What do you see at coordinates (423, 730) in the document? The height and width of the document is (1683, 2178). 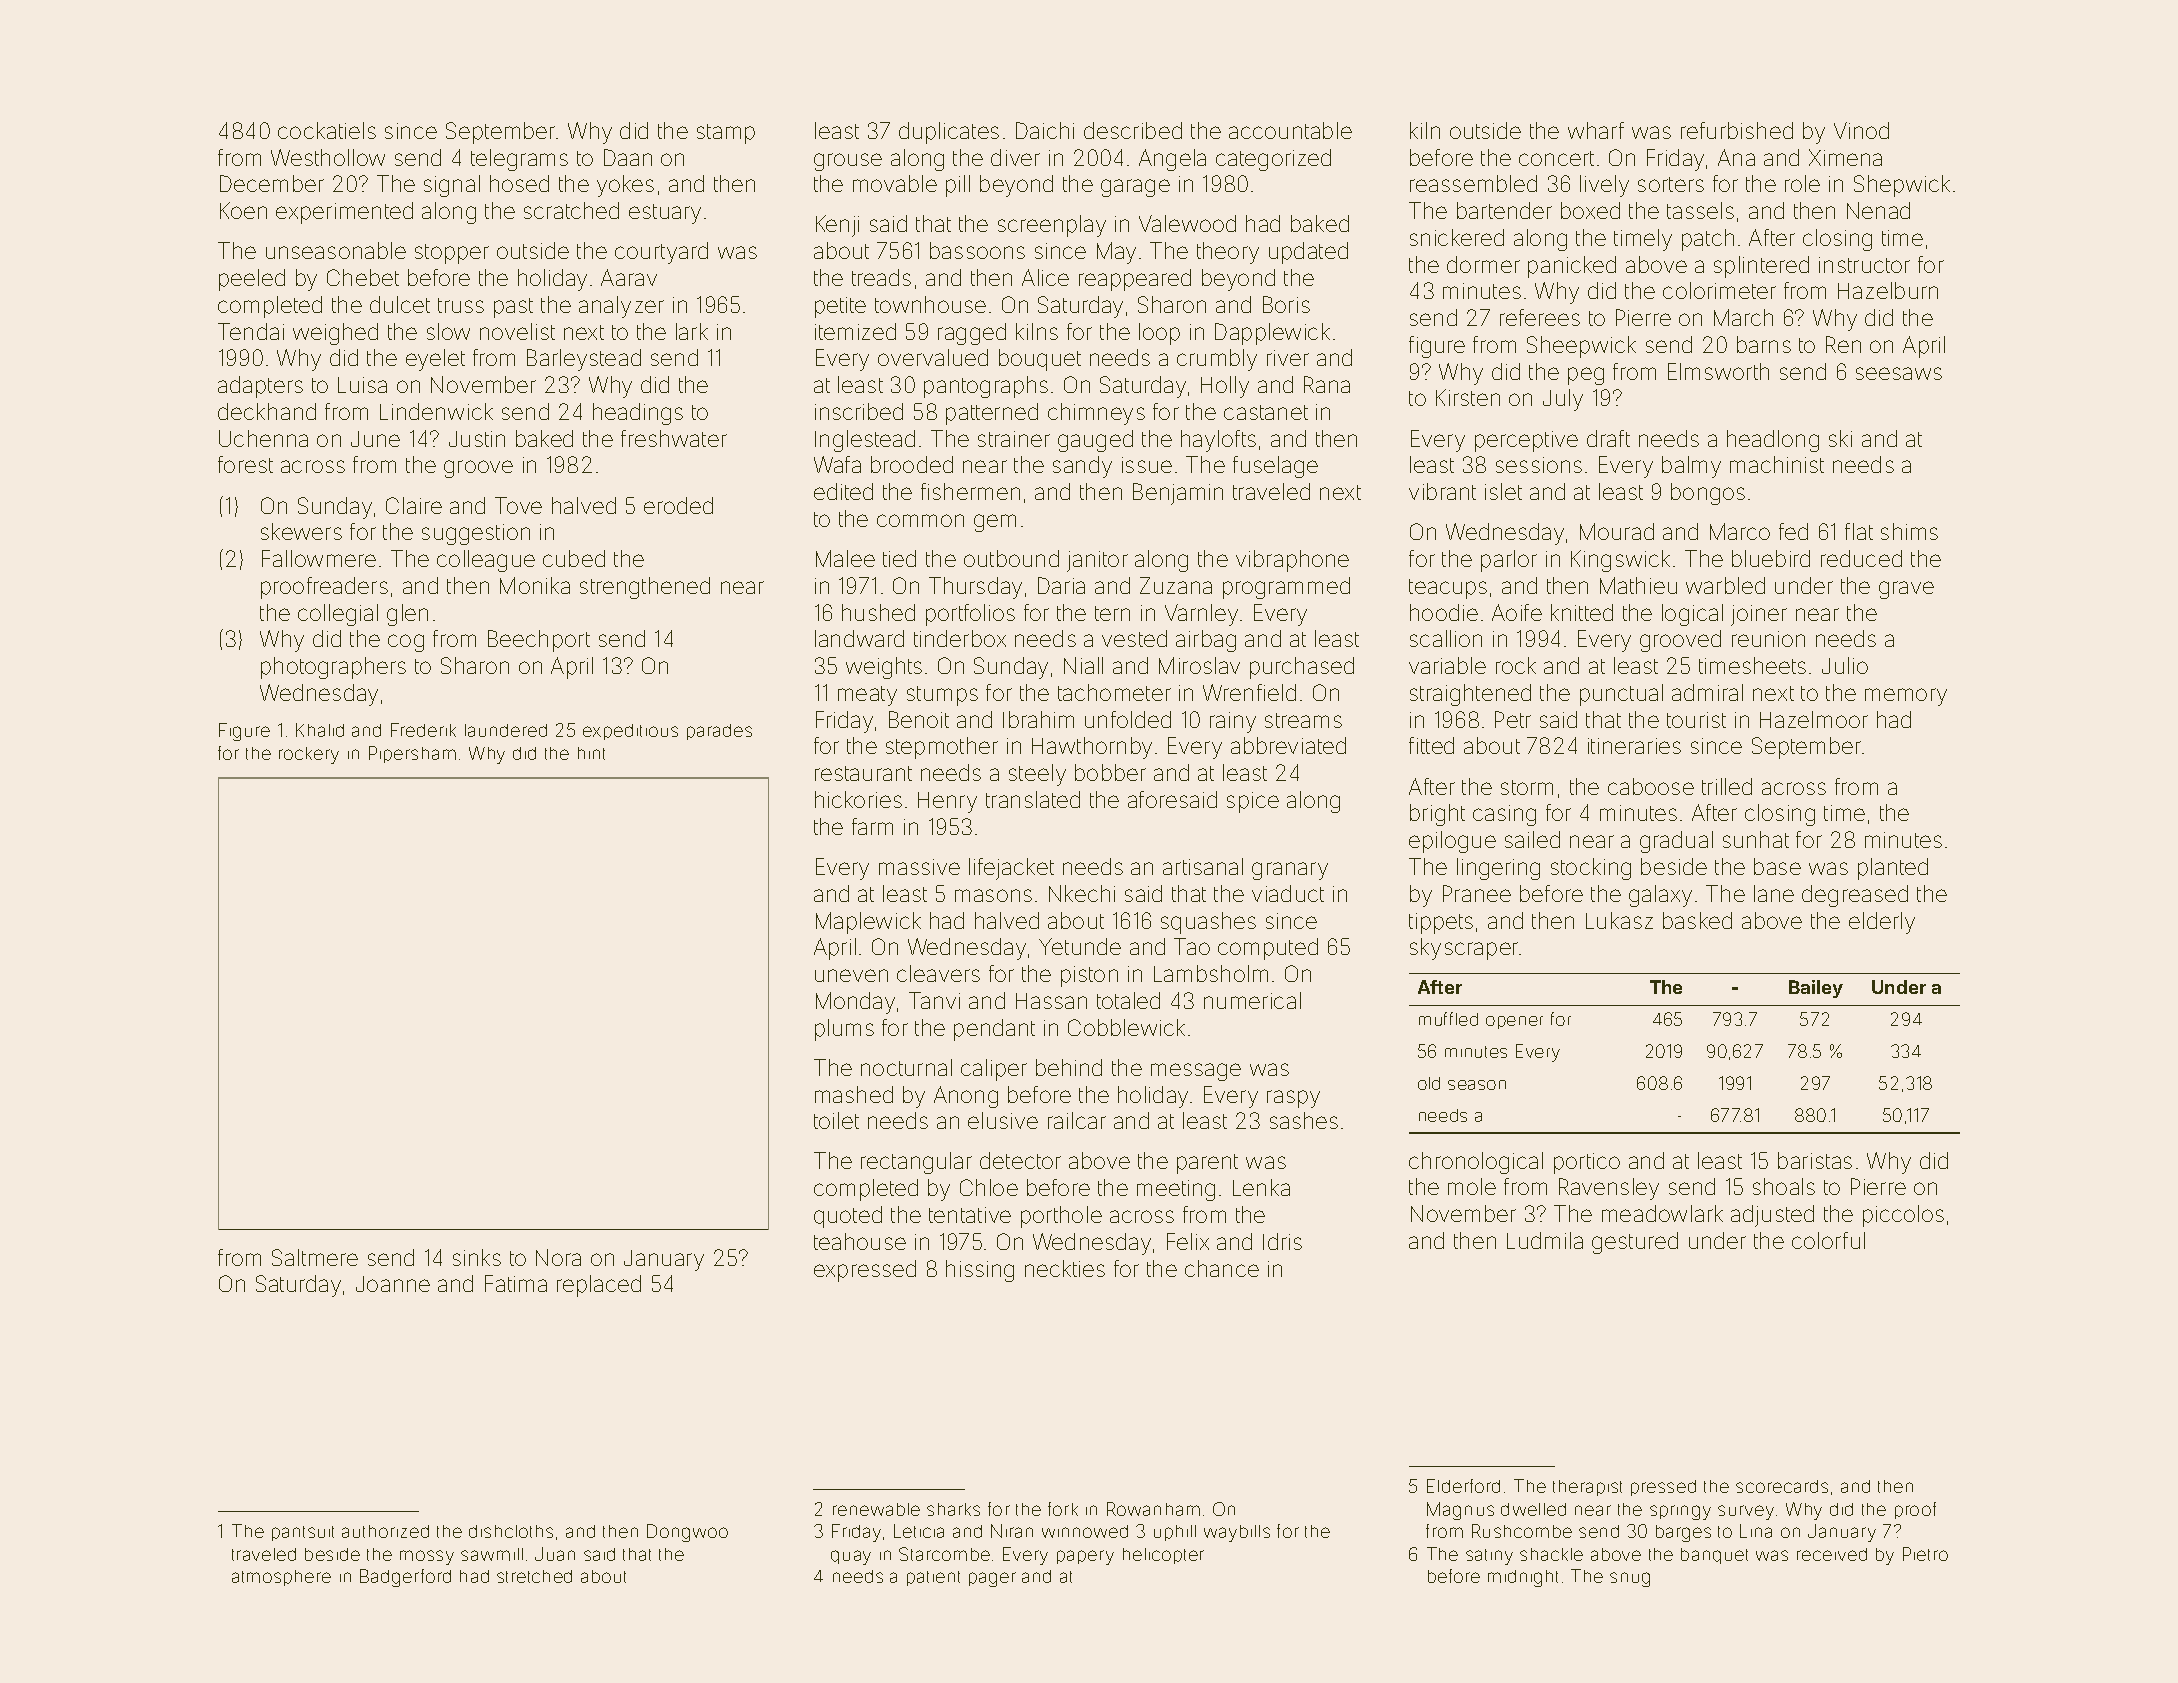 I see `Frederik` at bounding box center [423, 730].
